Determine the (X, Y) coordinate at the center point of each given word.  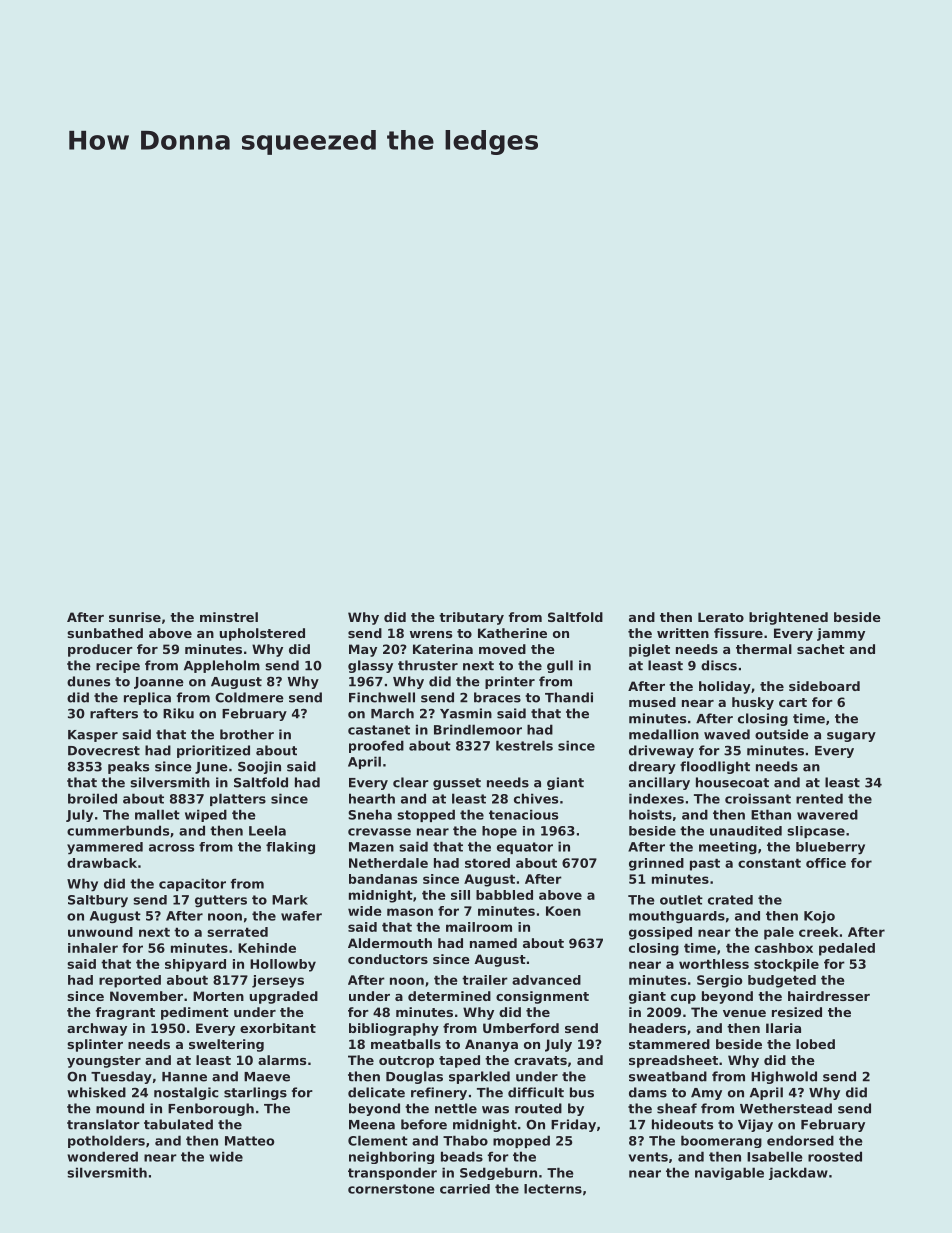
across (171, 848)
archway (97, 1029)
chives (536, 798)
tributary (471, 618)
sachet (821, 649)
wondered (102, 1156)
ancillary (659, 783)
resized (797, 1012)
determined (449, 996)
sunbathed (105, 633)
